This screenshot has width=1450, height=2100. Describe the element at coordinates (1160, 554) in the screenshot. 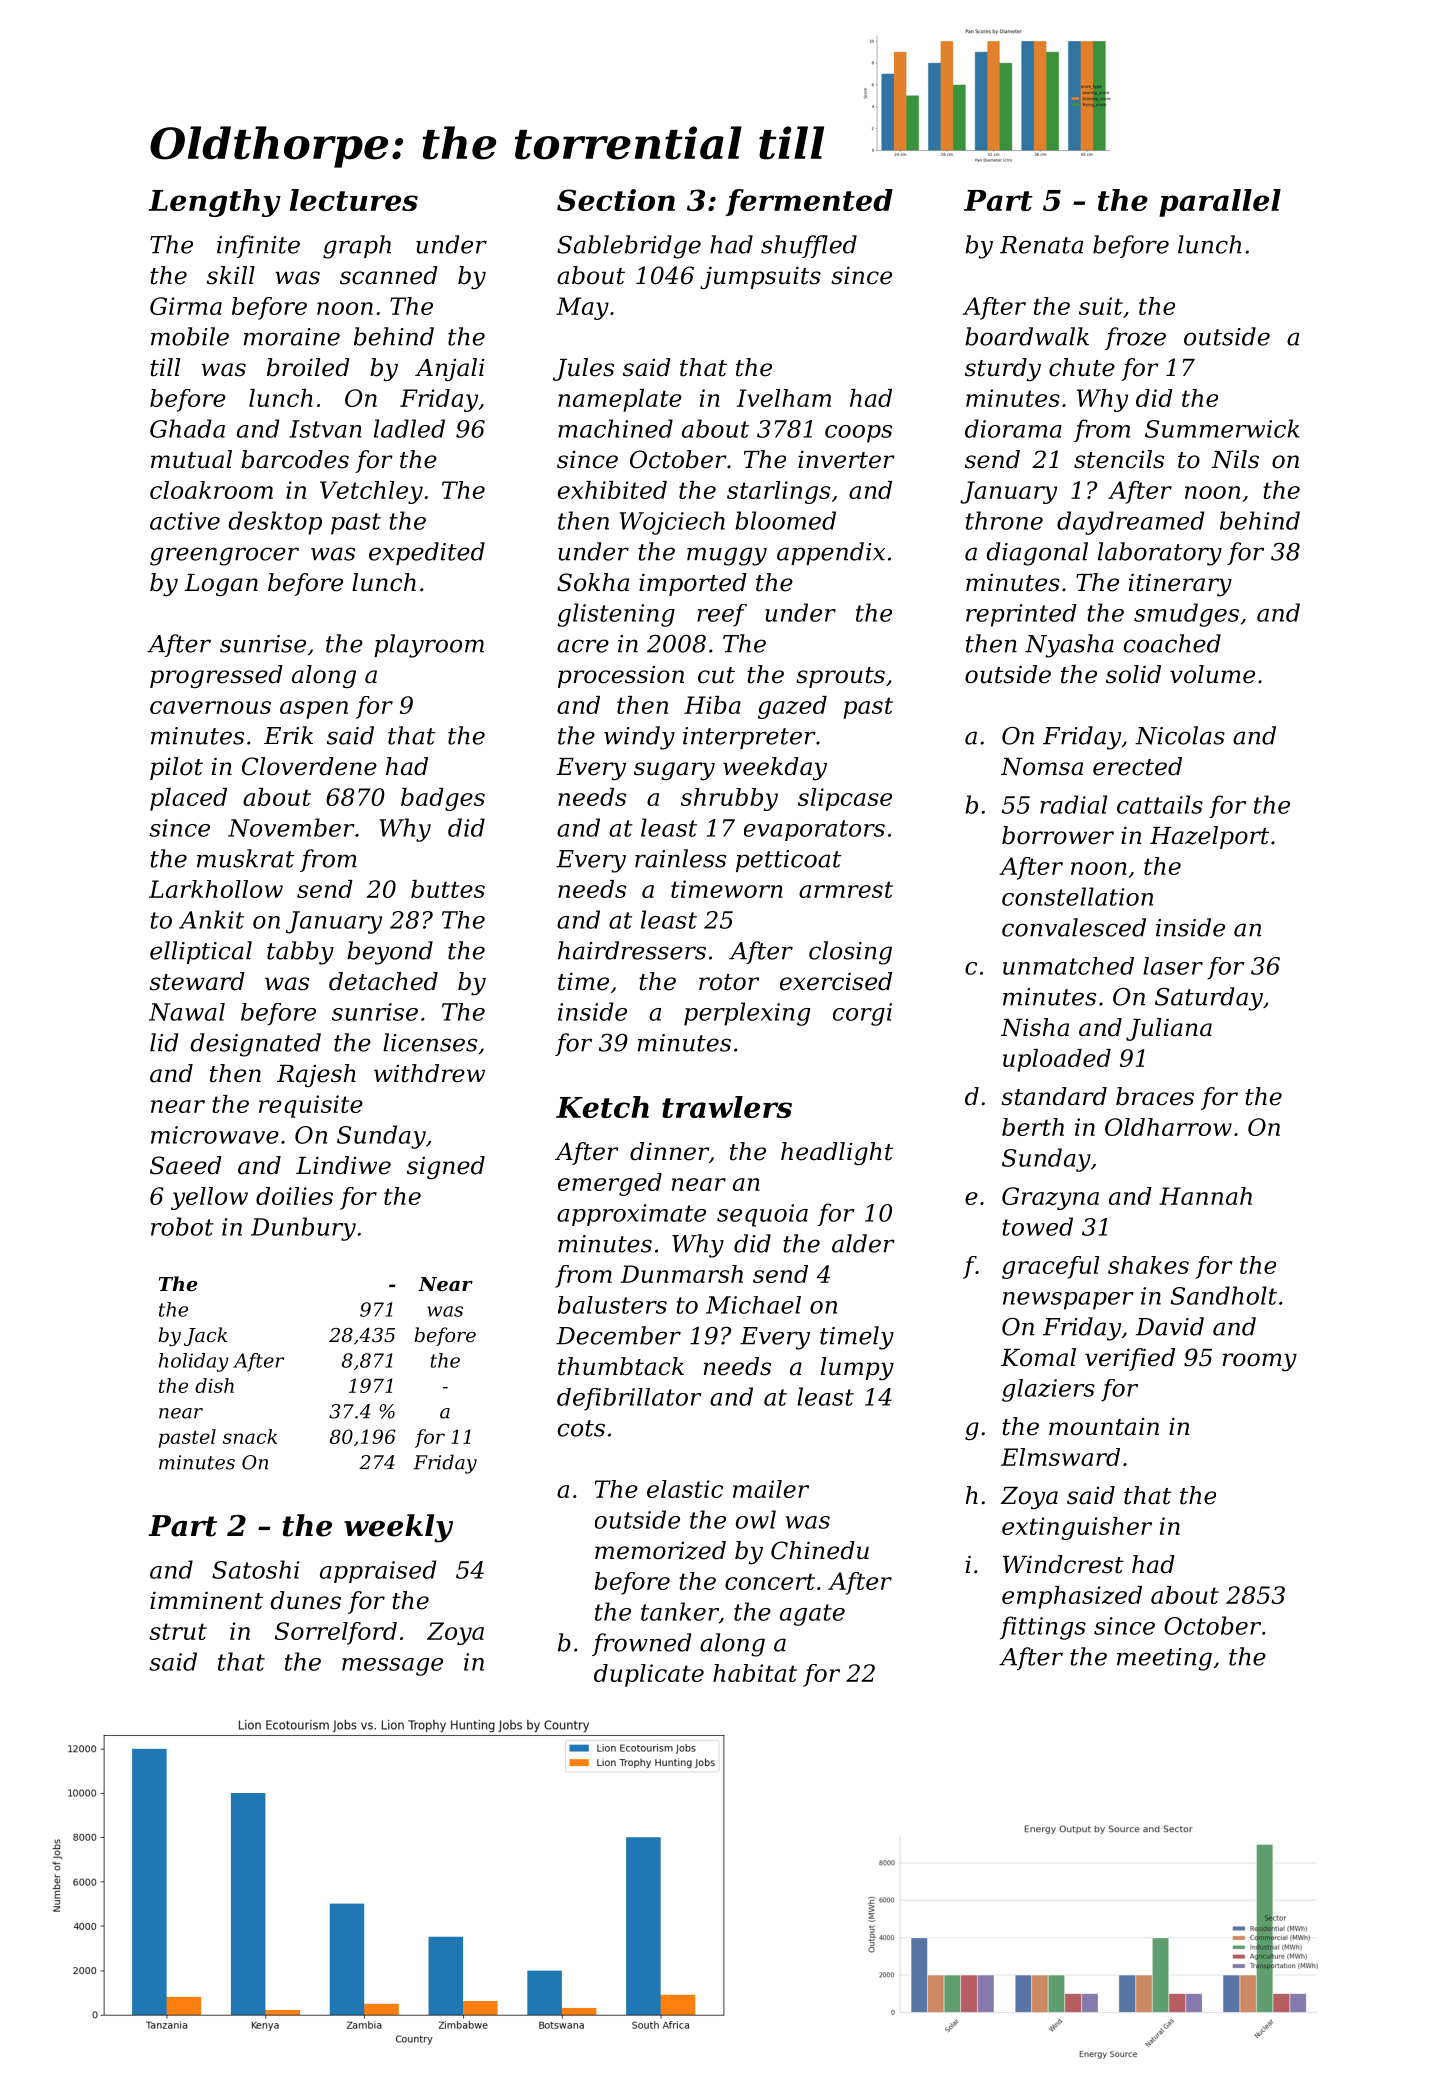

I see `laboratory` at that location.
